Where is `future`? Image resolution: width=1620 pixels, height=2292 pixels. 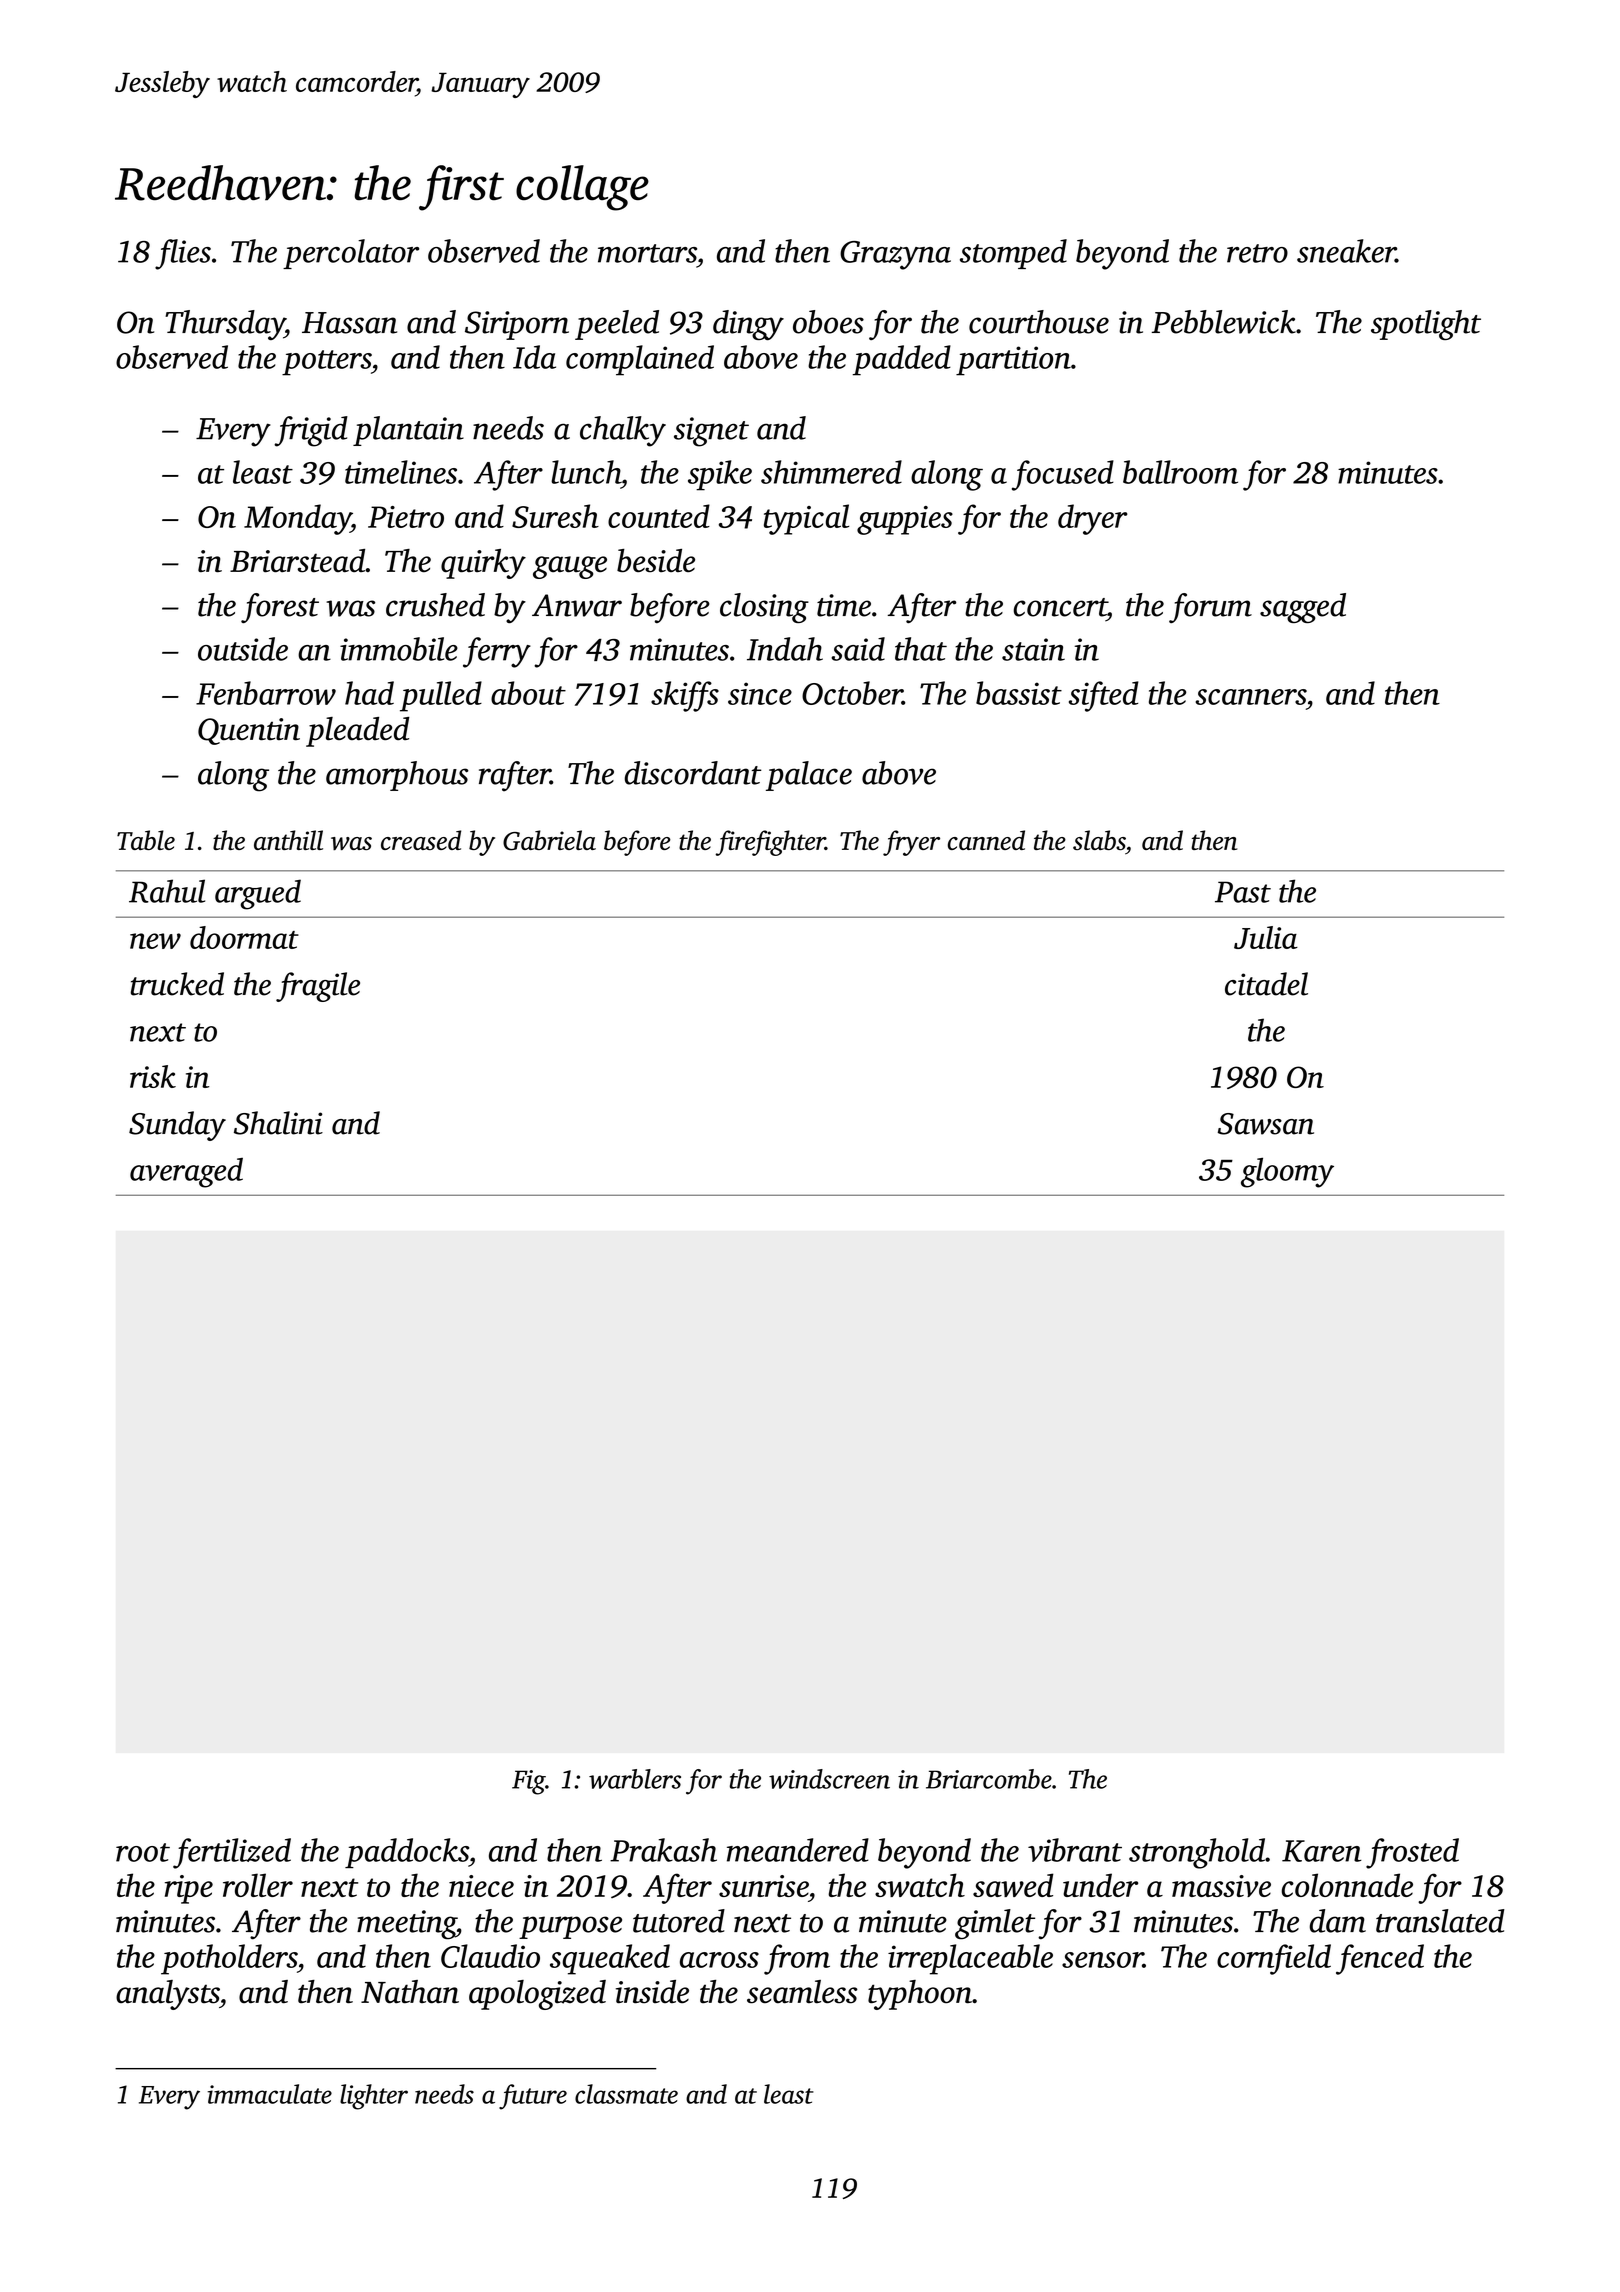
future is located at coordinates (533, 2097).
